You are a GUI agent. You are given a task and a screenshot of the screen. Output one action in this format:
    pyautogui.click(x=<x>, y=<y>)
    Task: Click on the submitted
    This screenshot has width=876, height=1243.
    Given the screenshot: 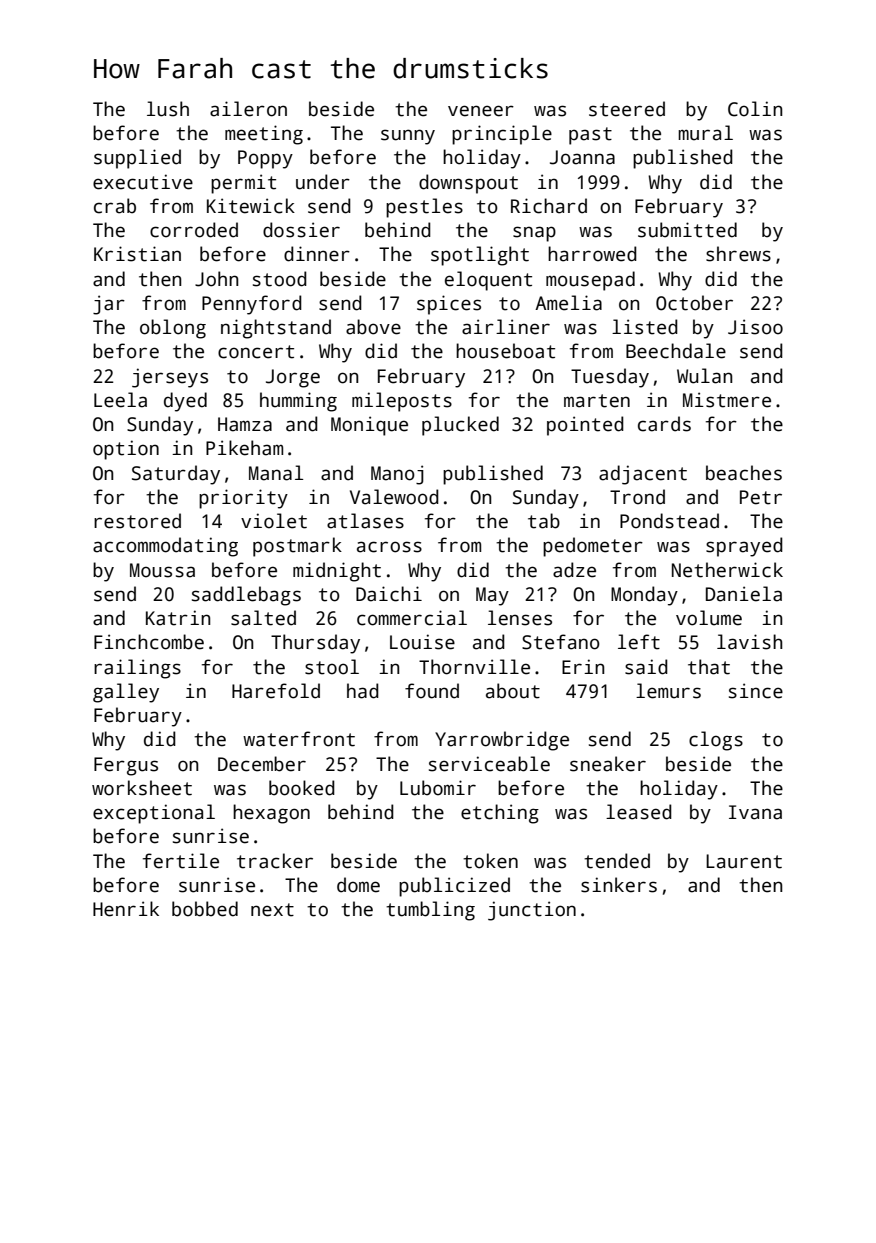 What is the action you would take?
    pyautogui.click(x=687, y=230)
